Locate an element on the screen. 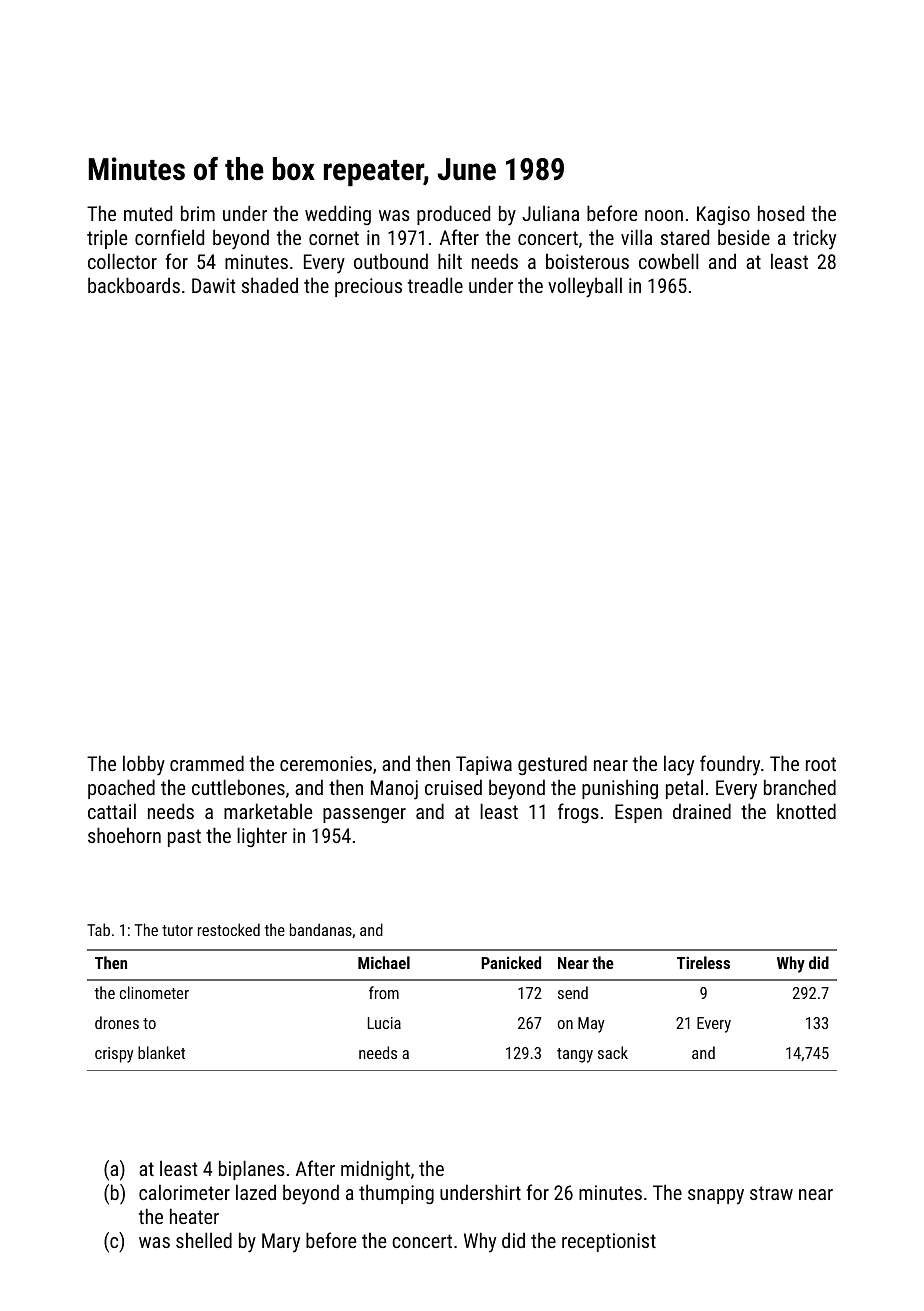 This screenshot has height=1311, width=924. knotted is located at coordinates (806, 811).
